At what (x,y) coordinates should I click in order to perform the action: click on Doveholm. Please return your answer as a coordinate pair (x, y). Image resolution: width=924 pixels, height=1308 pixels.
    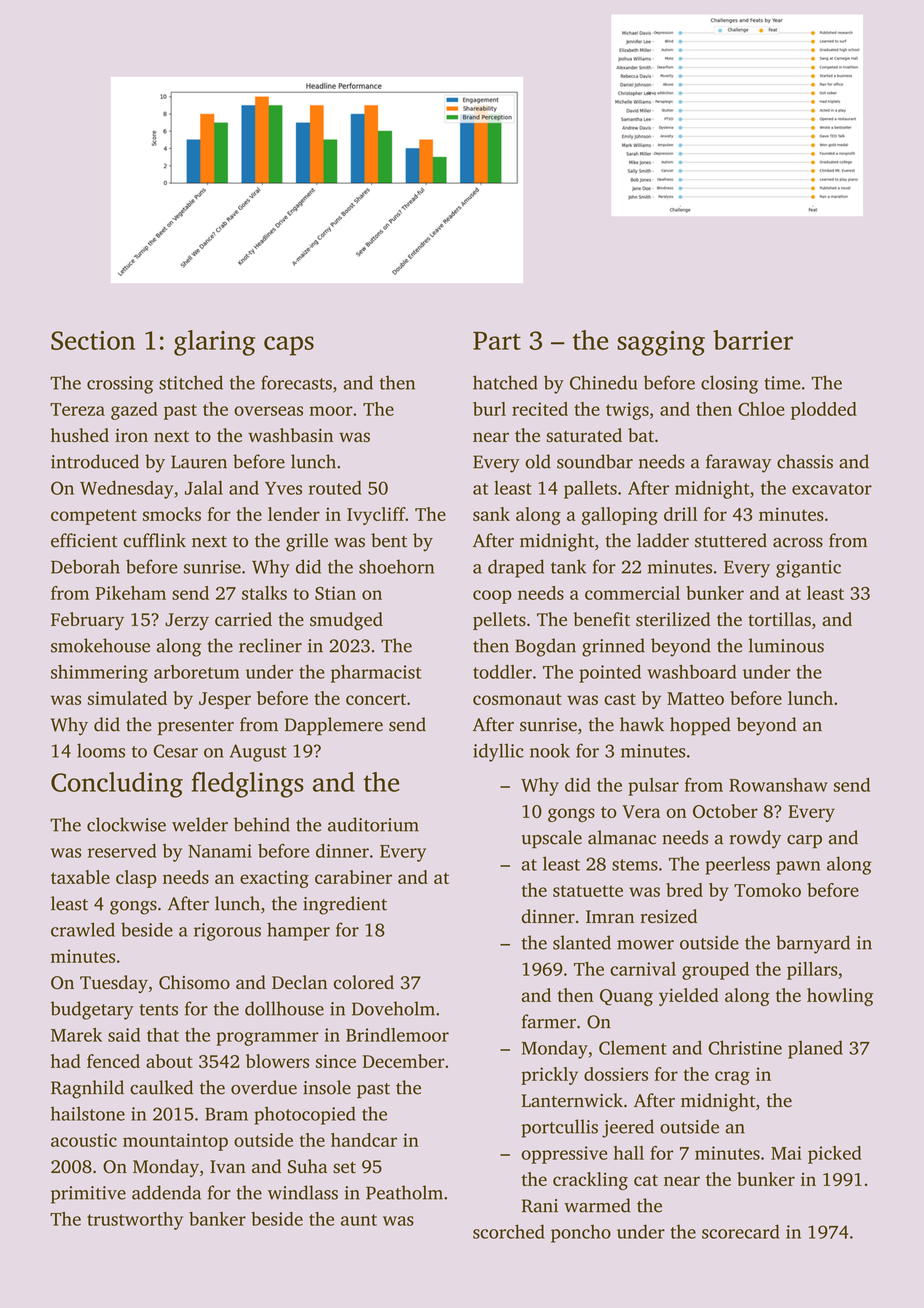
    Looking at the image, I should click on (393, 1008).
